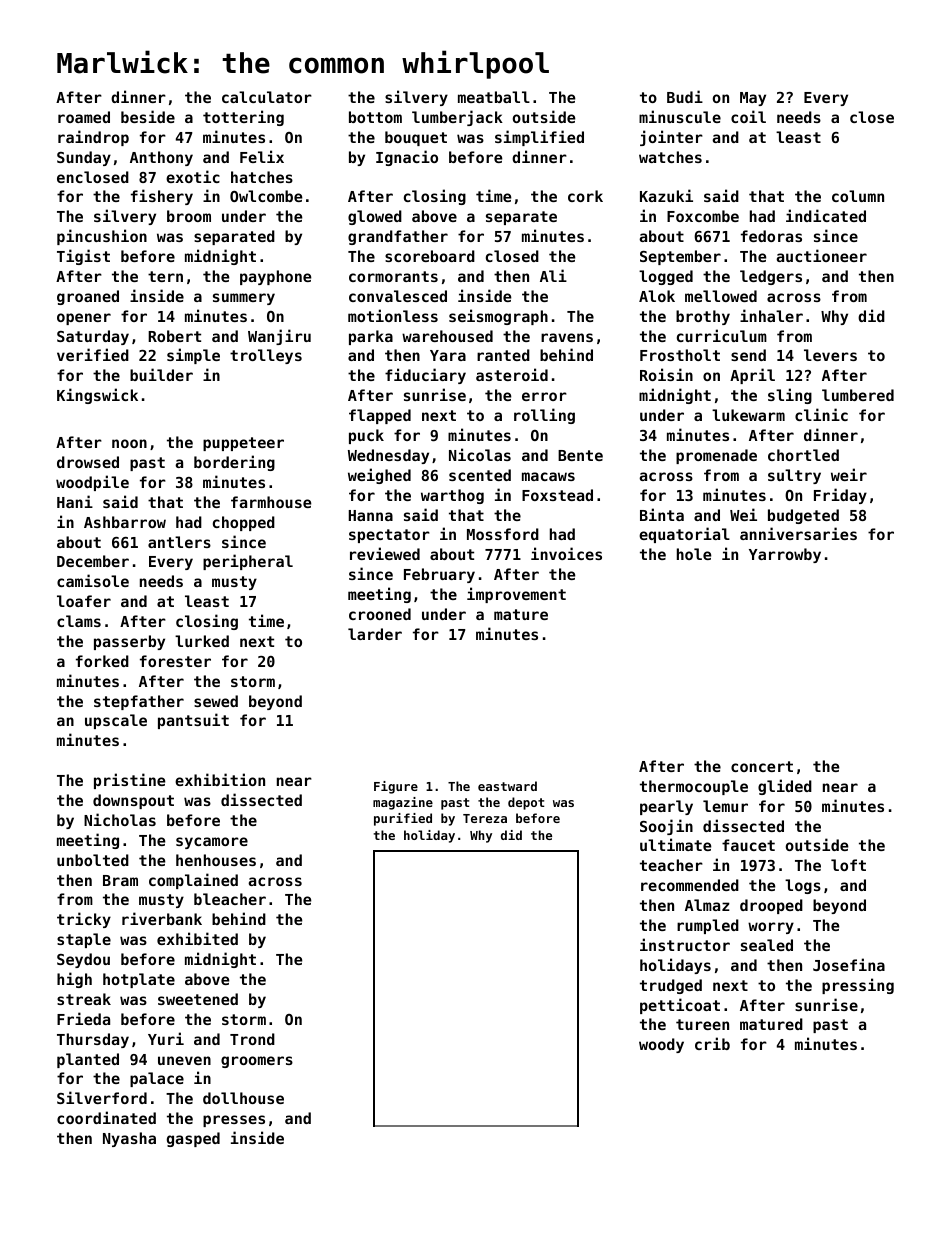 The image size is (952, 1233). Describe the element at coordinates (234, 1121) in the screenshot. I see `presses` at that location.
